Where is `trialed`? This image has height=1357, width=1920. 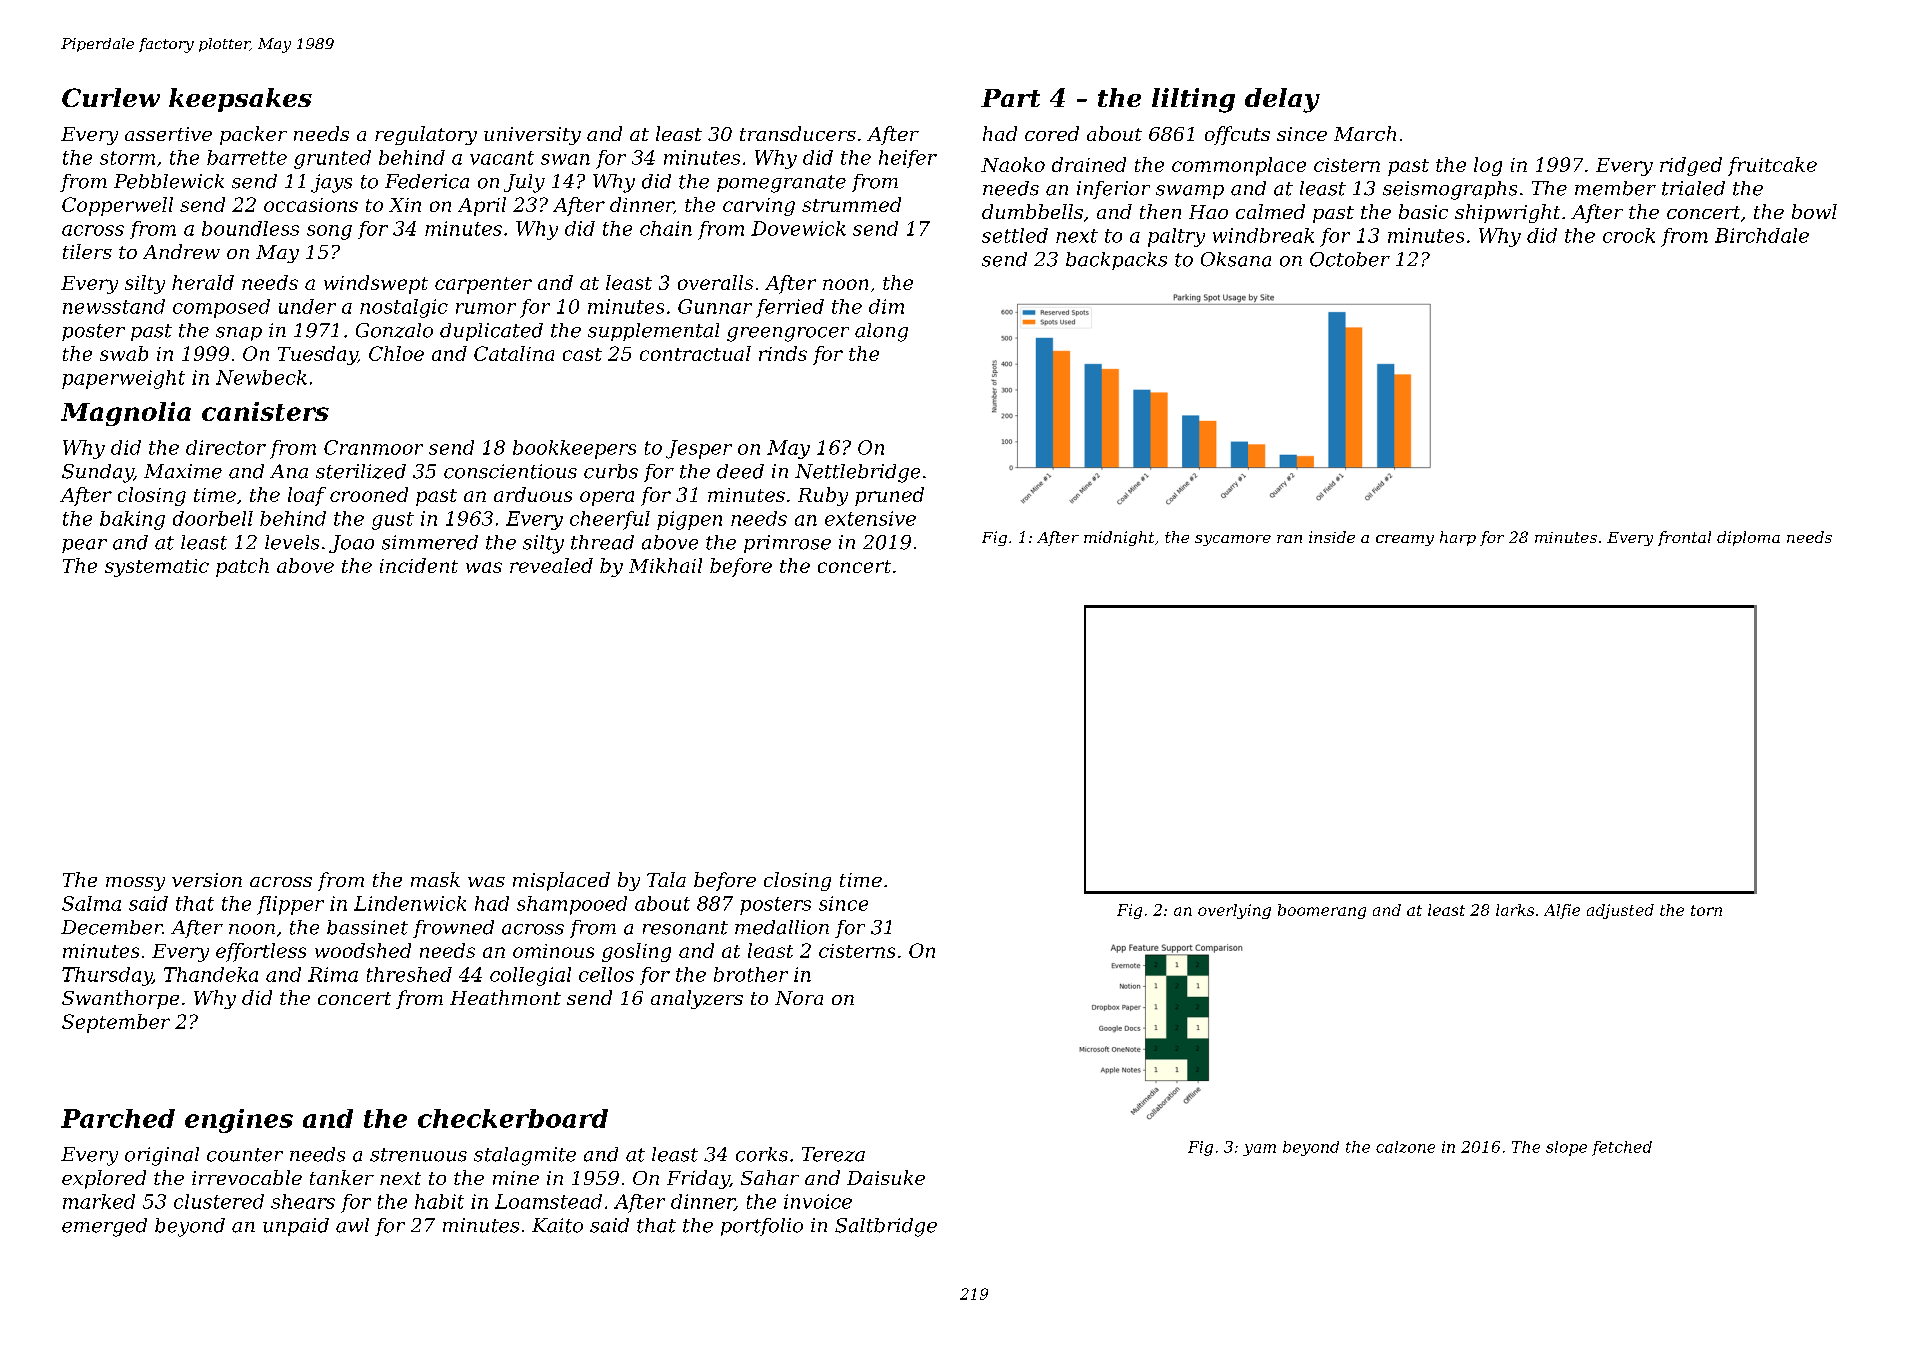 trialed is located at coordinates (1693, 188).
